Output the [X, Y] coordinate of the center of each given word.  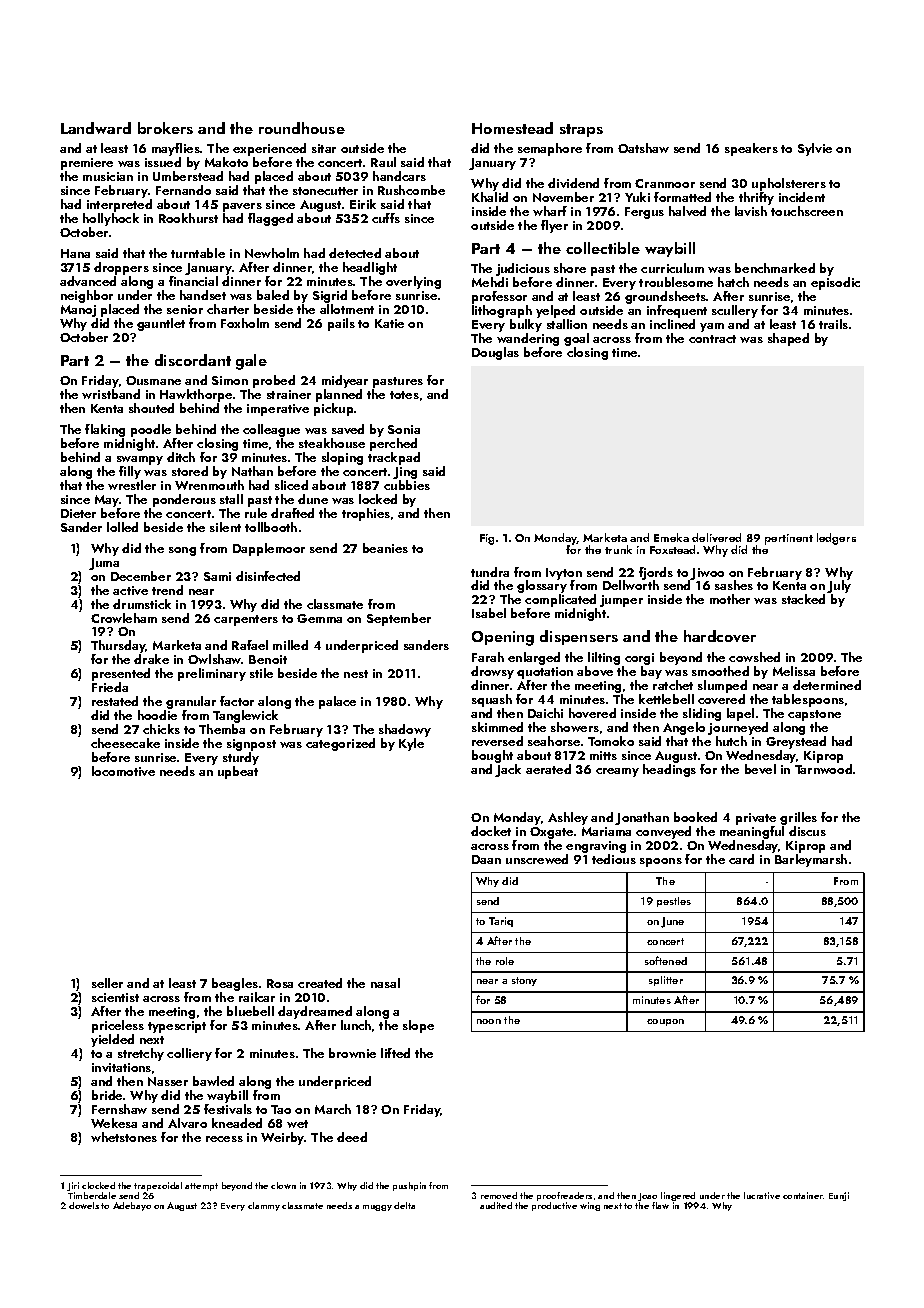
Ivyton [564, 574]
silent [225, 527]
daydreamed [315, 1012]
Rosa [280, 983]
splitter [666, 981]
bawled [213, 1081]
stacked [803, 599]
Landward [96, 128]
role [505, 961]
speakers [751, 149]
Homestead [512, 128]
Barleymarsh [811, 860]
